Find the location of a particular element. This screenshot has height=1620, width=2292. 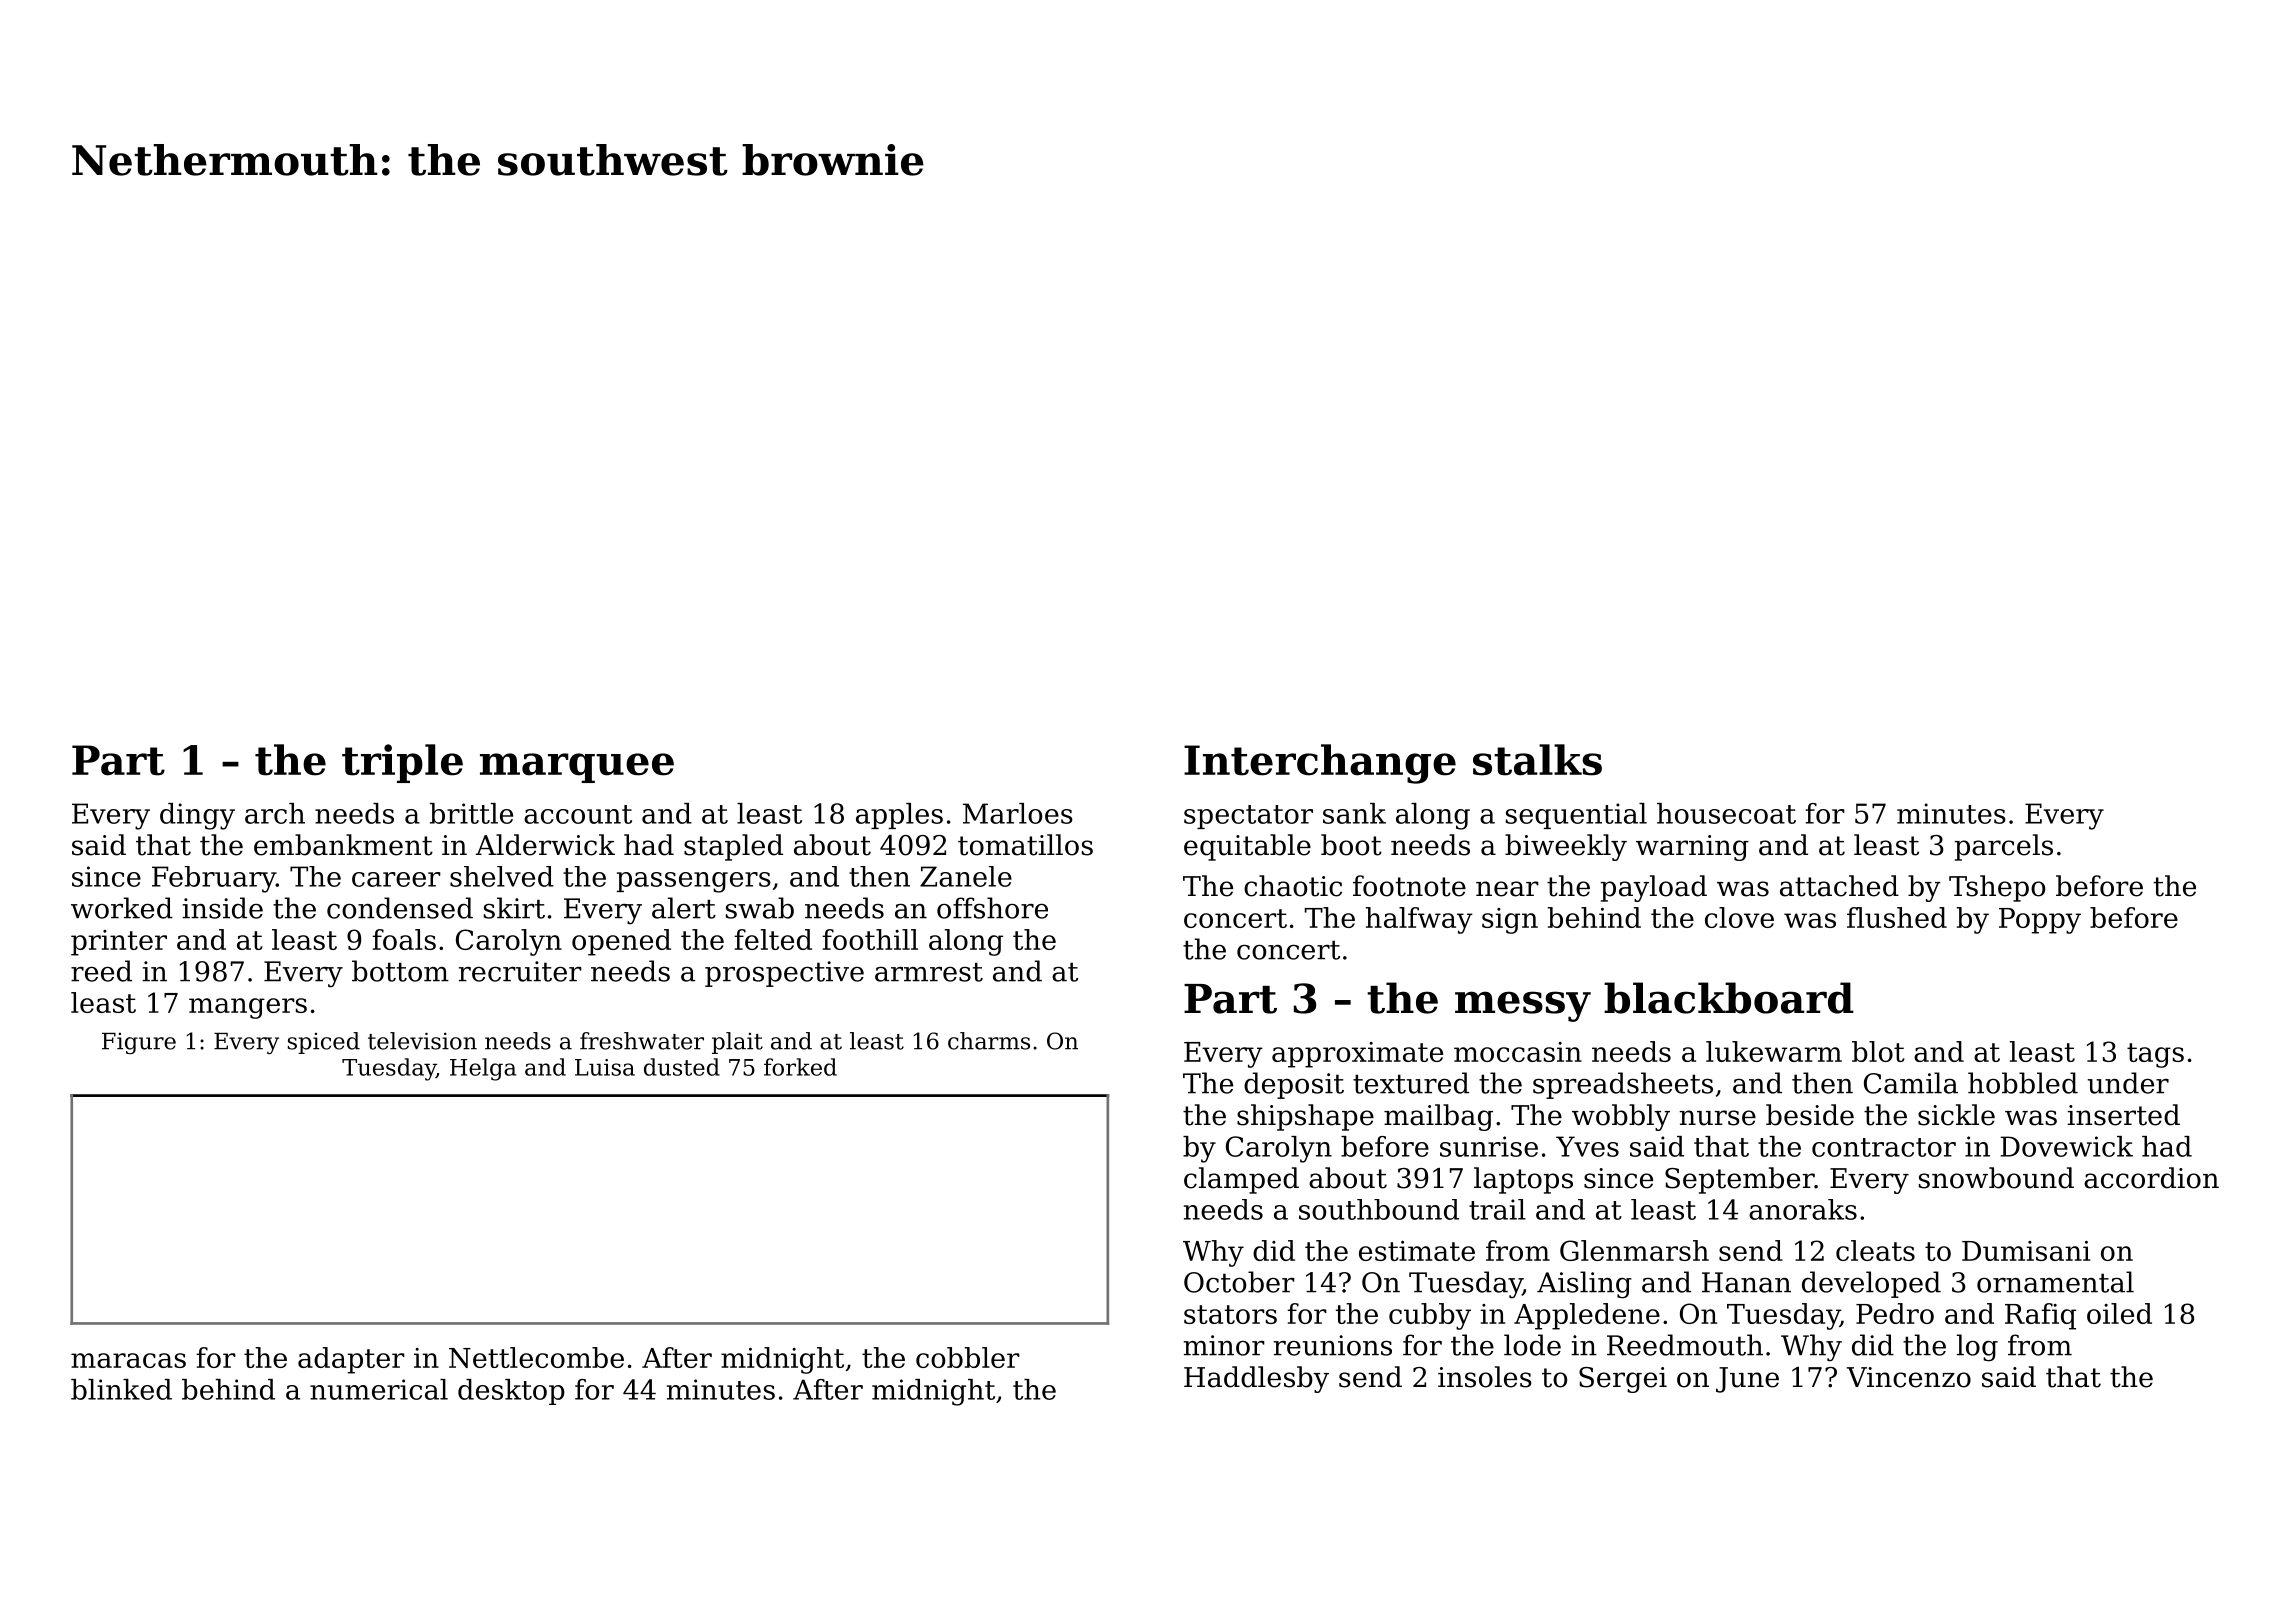

Interchange is located at coordinates (1320, 764).
